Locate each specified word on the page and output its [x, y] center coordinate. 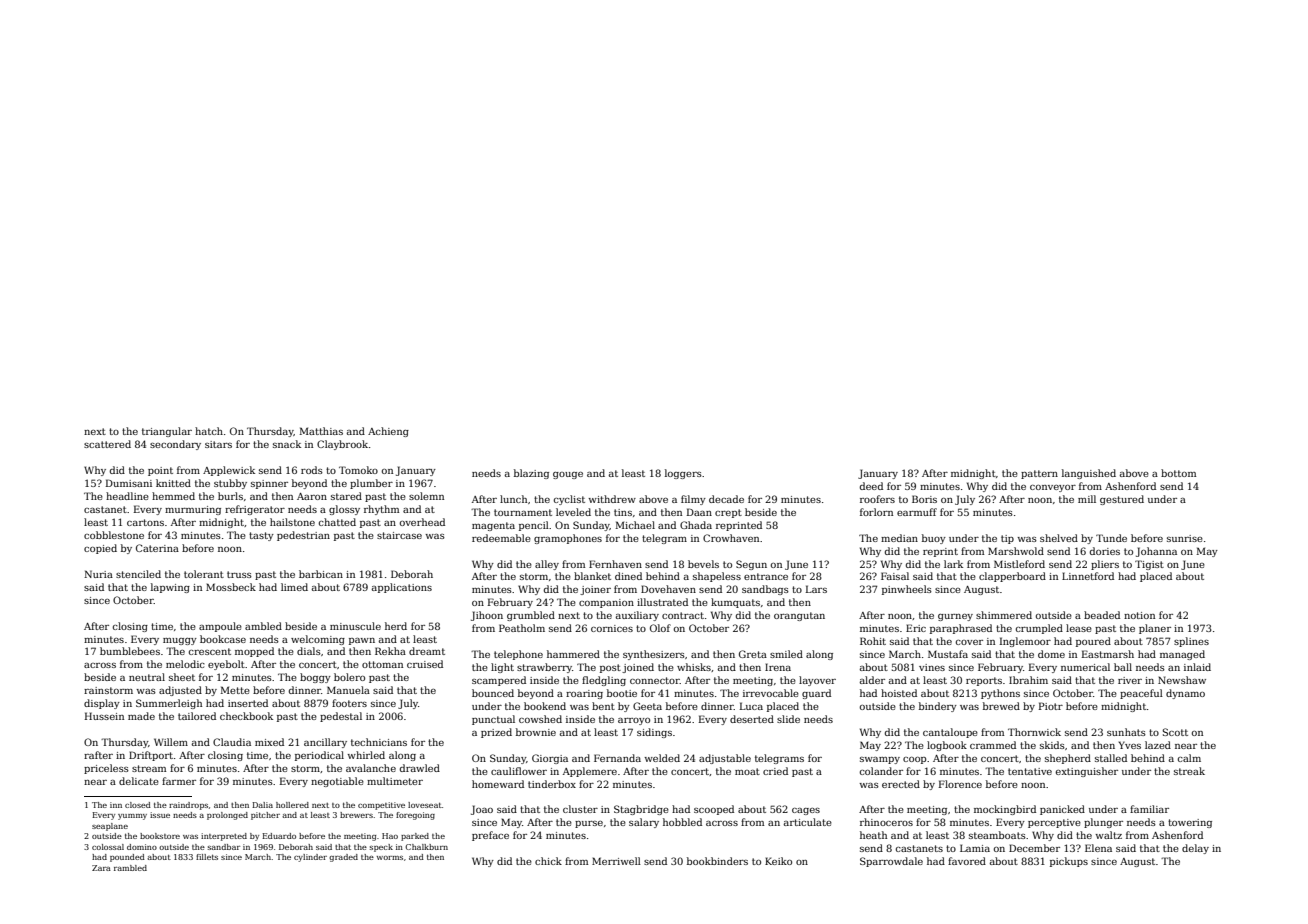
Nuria [98, 574]
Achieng [388, 432]
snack [287, 444]
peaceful [1141, 694]
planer [1155, 629]
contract [683, 615]
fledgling [604, 681]
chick [548, 861]
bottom [1178, 473]
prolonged [227, 816]
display [102, 704]
